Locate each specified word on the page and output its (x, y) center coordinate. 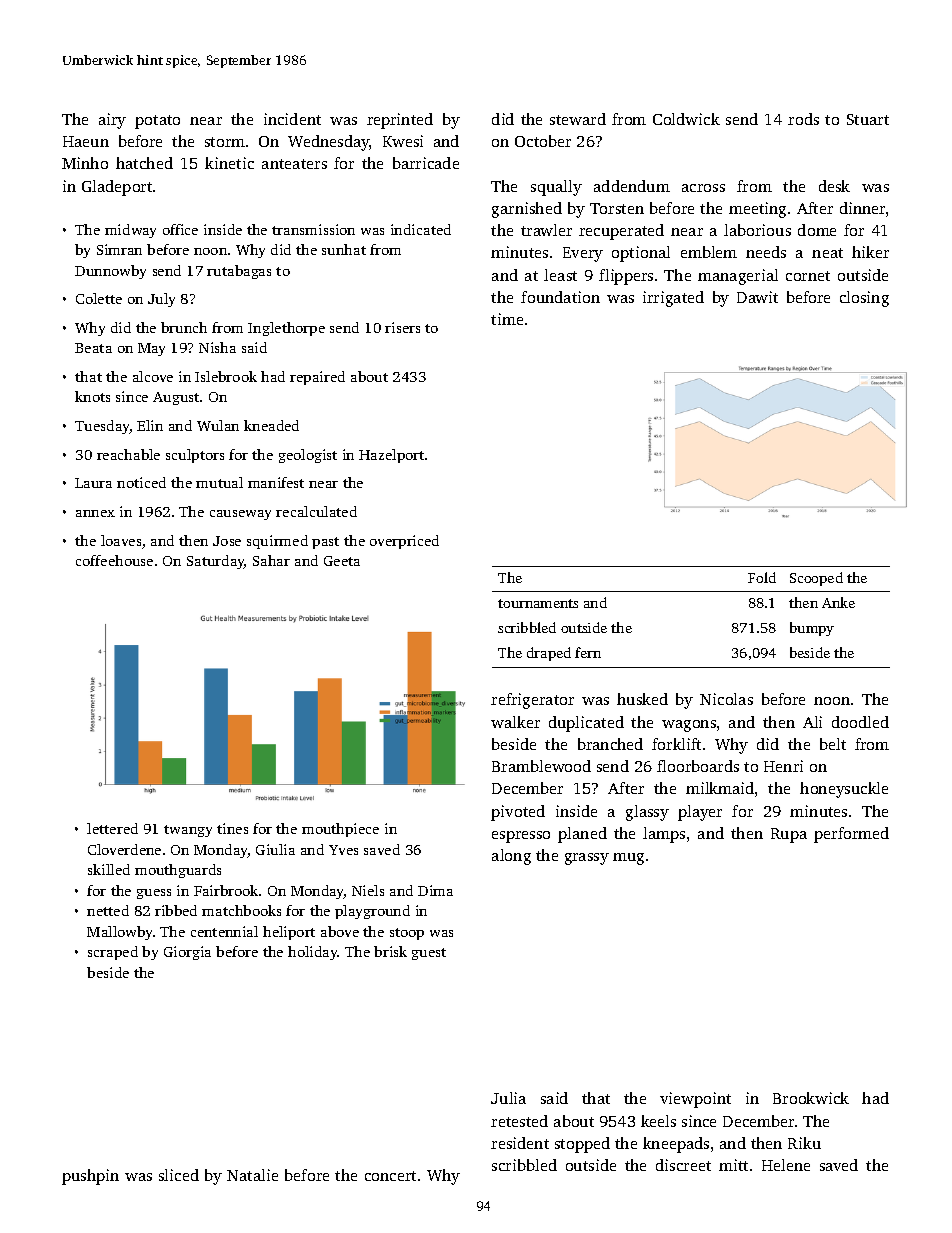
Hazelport (391, 456)
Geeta (342, 561)
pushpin (90, 1177)
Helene (786, 1165)
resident (520, 1143)
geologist (308, 456)
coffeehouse (114, 560)
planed (582, 835)
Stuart (868, 119)
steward (578, 119)
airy (112, 121)
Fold (762, 577)
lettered (112, 828)
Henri (783, 766)
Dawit (757, 297)
